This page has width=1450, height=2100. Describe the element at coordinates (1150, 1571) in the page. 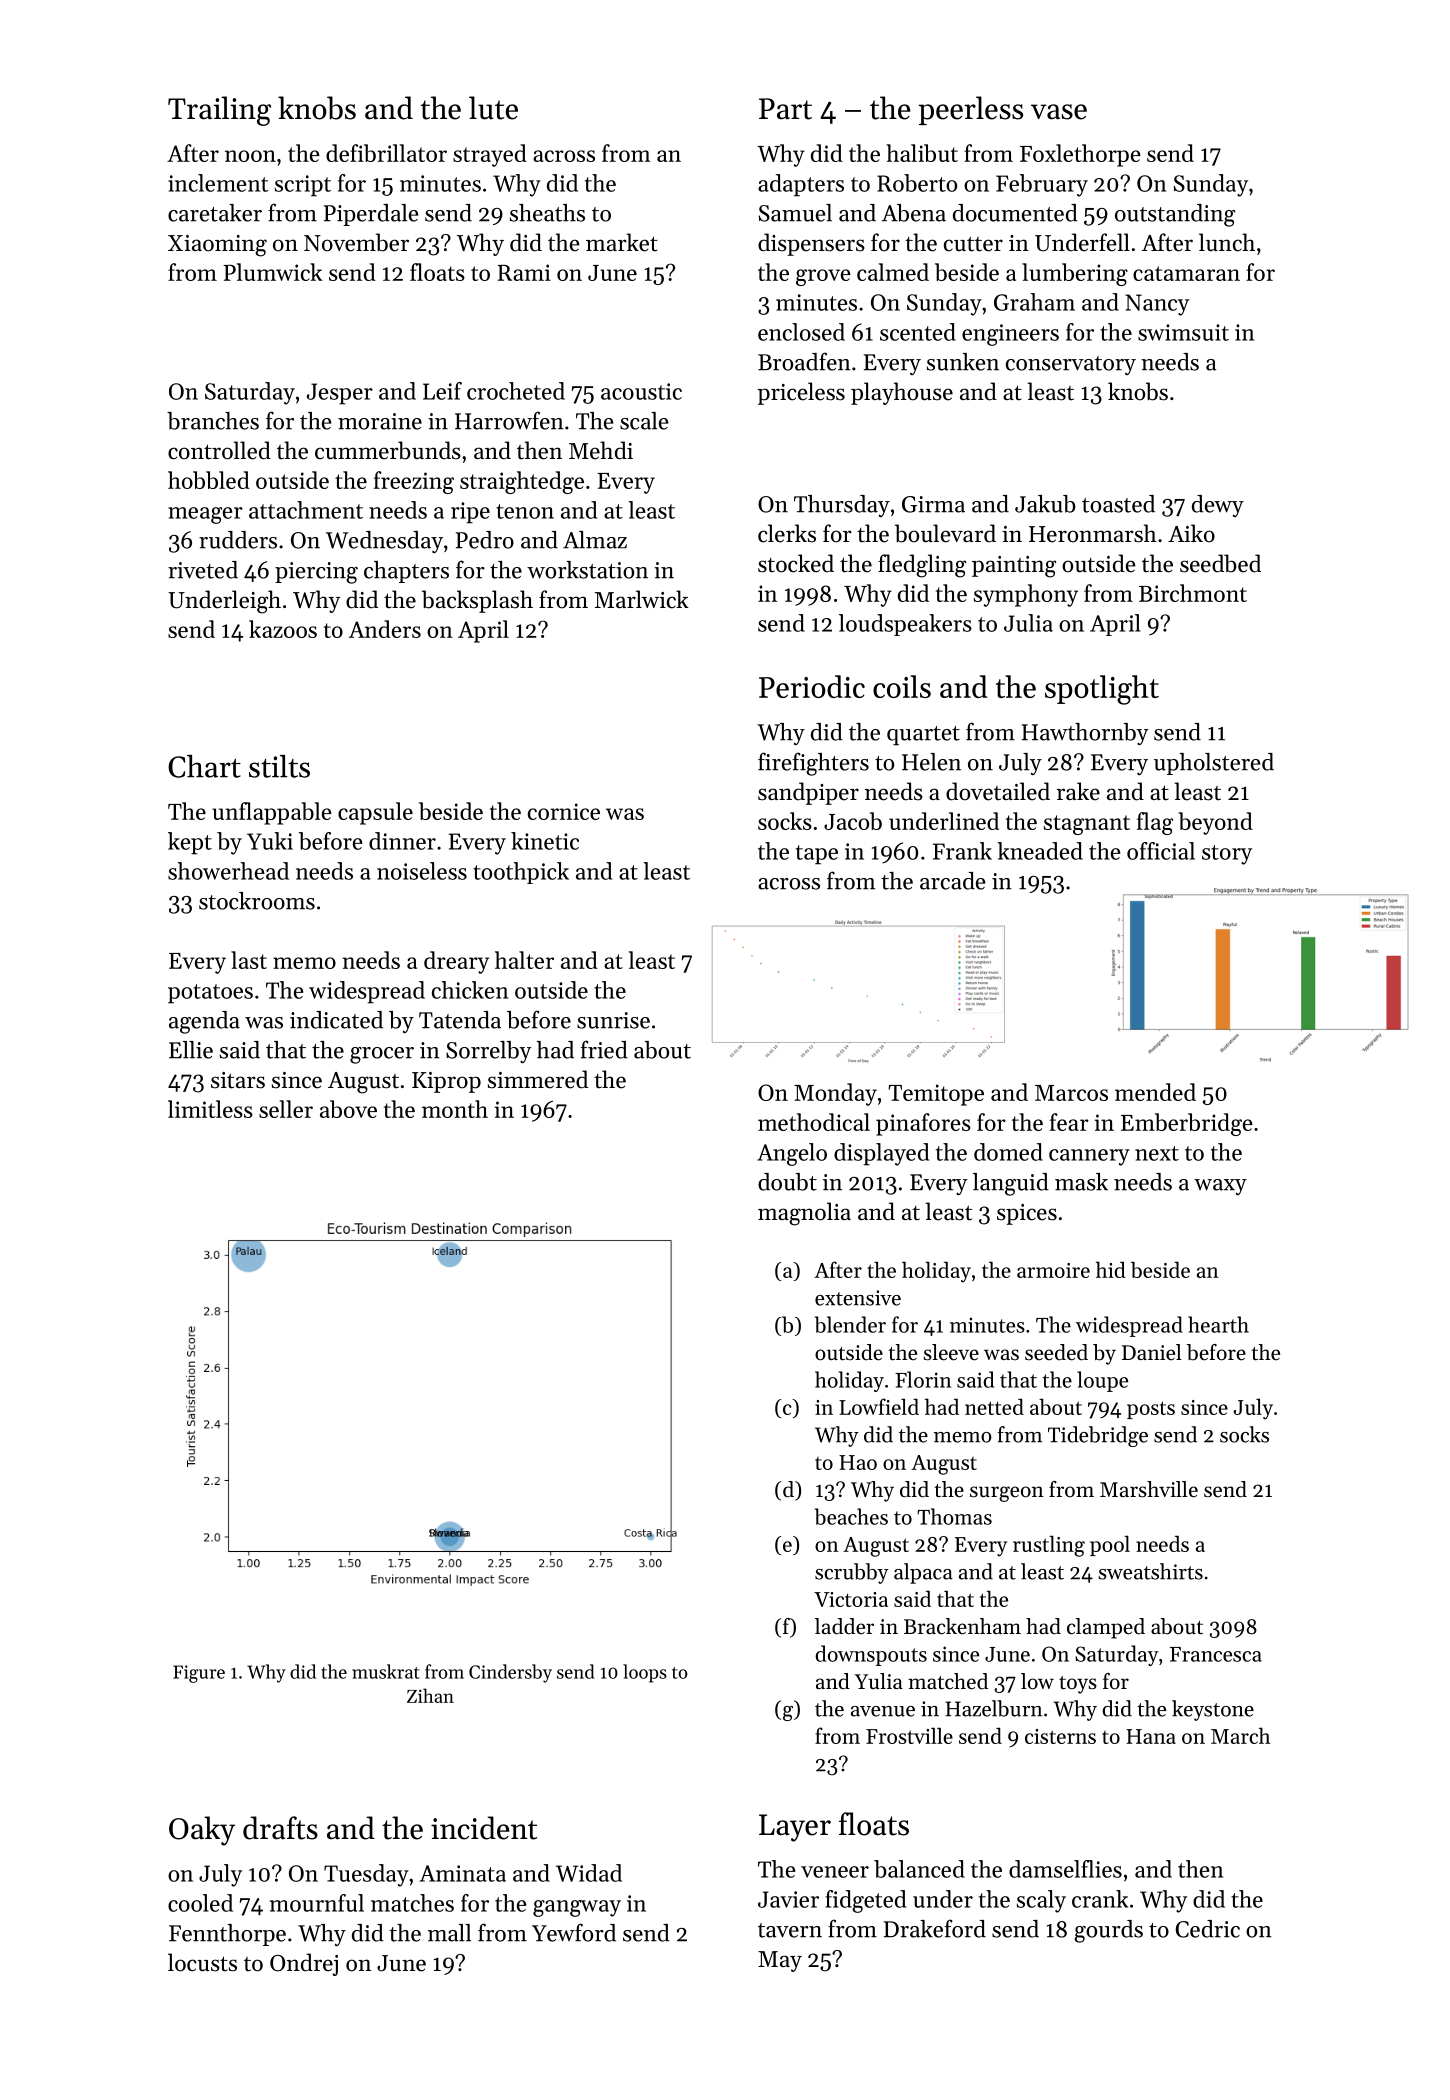

I see `sweatshirts` at that location.
